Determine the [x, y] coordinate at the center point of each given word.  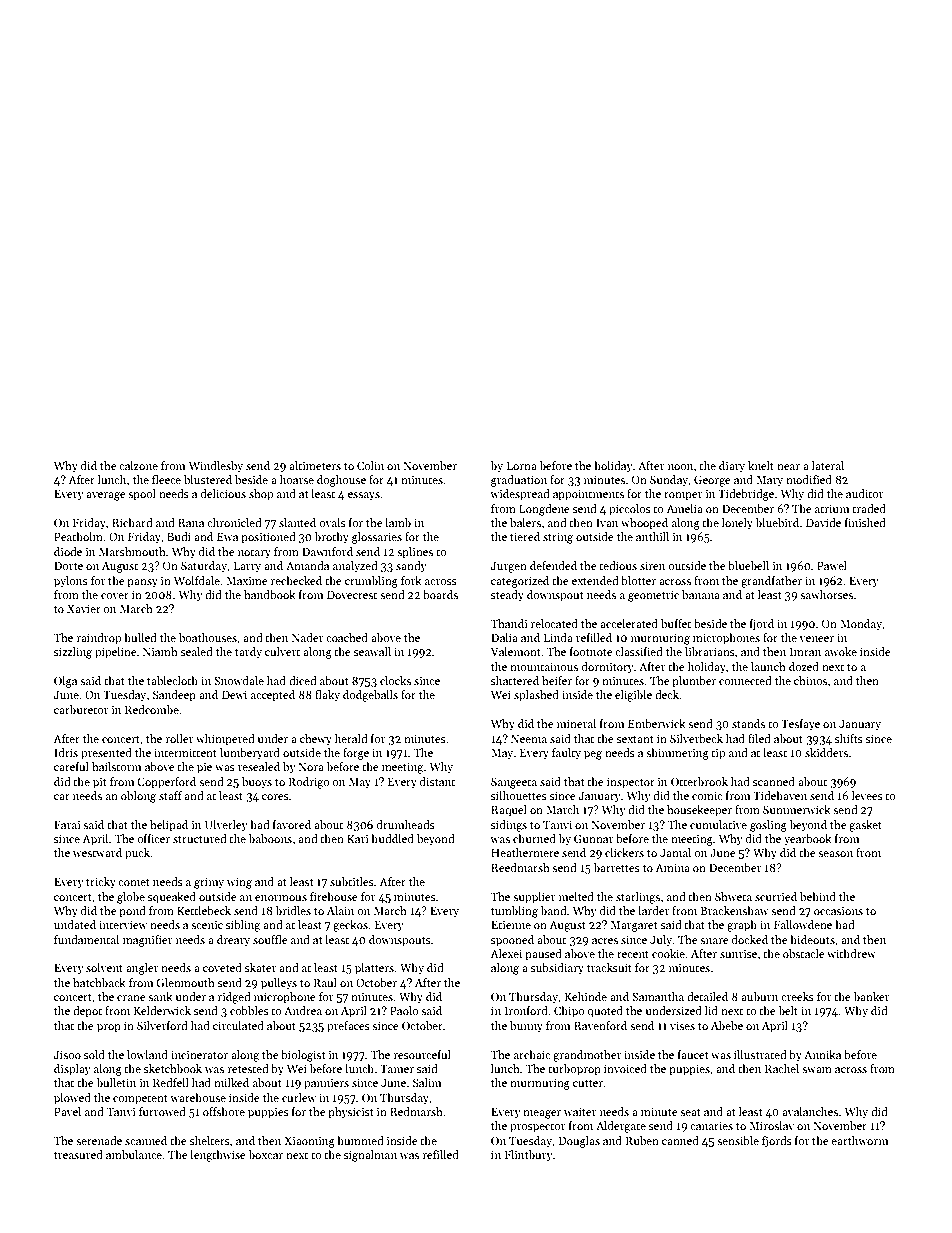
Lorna [522, 466]
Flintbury [529, 1156]
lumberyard [250, 754]
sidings [509, 826]
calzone [138, 465]
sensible [738, 1140]
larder [653, 910]
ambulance [134, 1154]
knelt [761, 465]
